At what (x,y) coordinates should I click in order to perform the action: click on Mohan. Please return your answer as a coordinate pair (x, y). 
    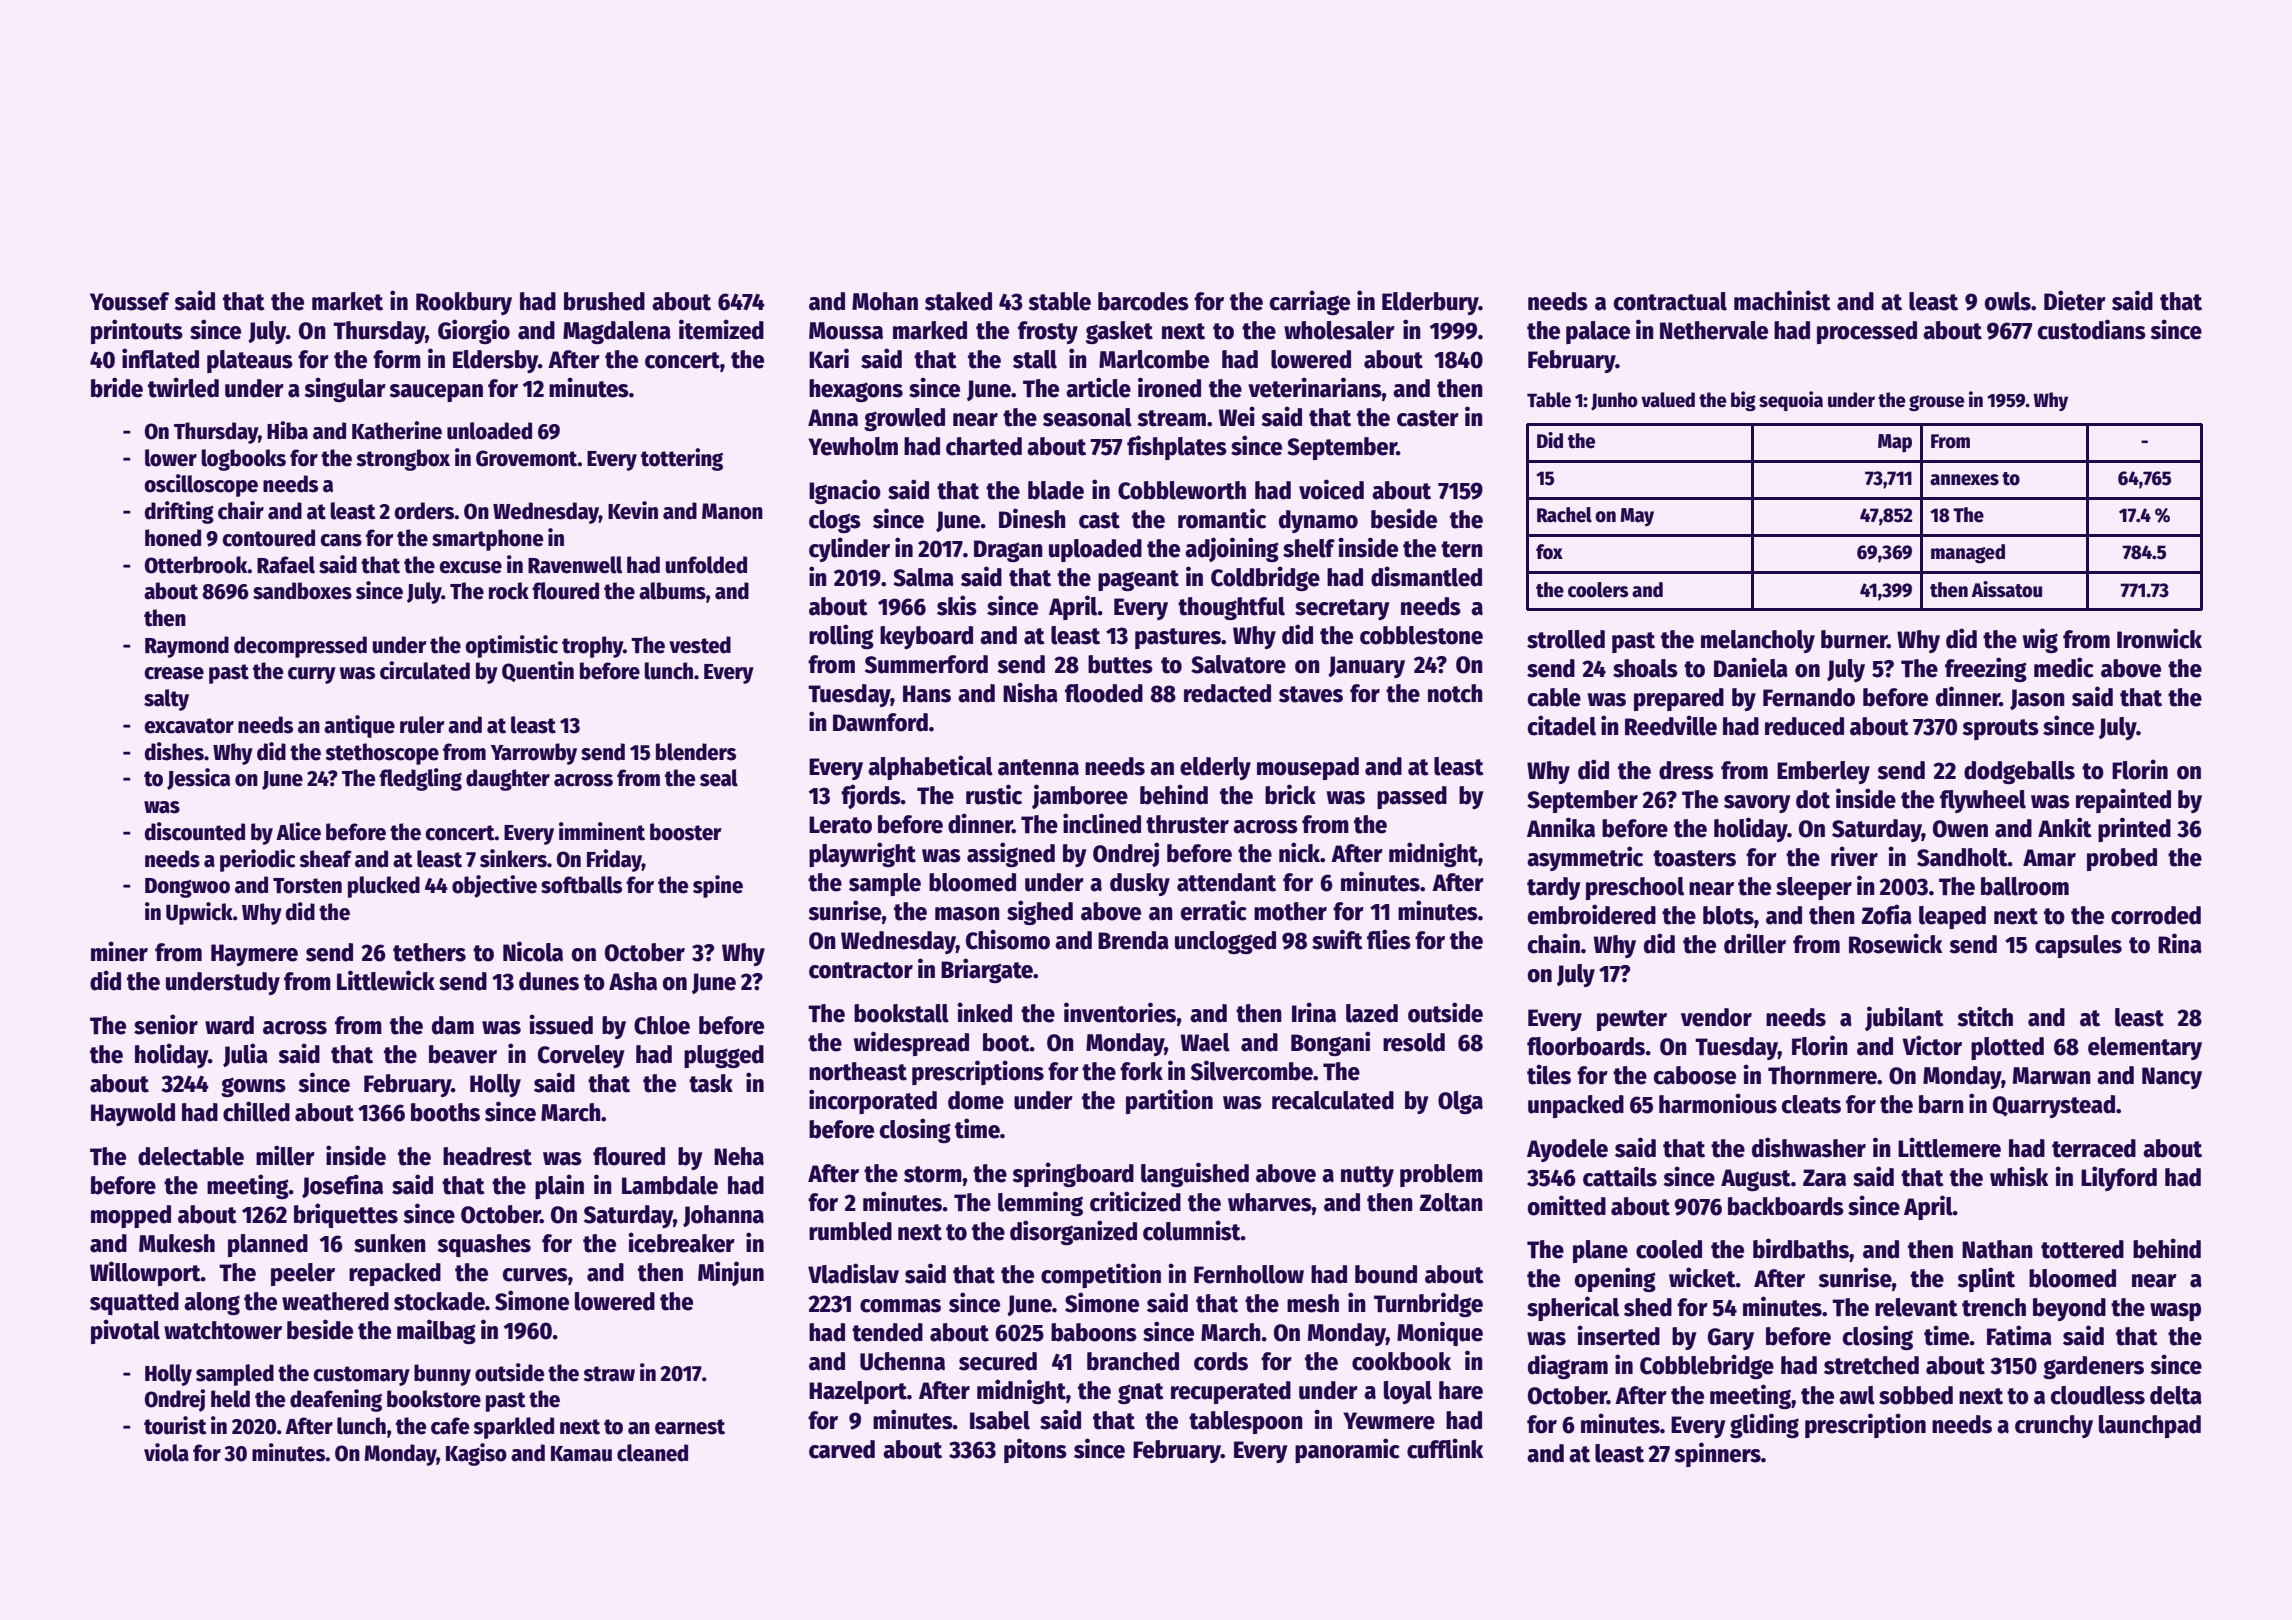
    Looking at the image, I should click on (885, 301).
